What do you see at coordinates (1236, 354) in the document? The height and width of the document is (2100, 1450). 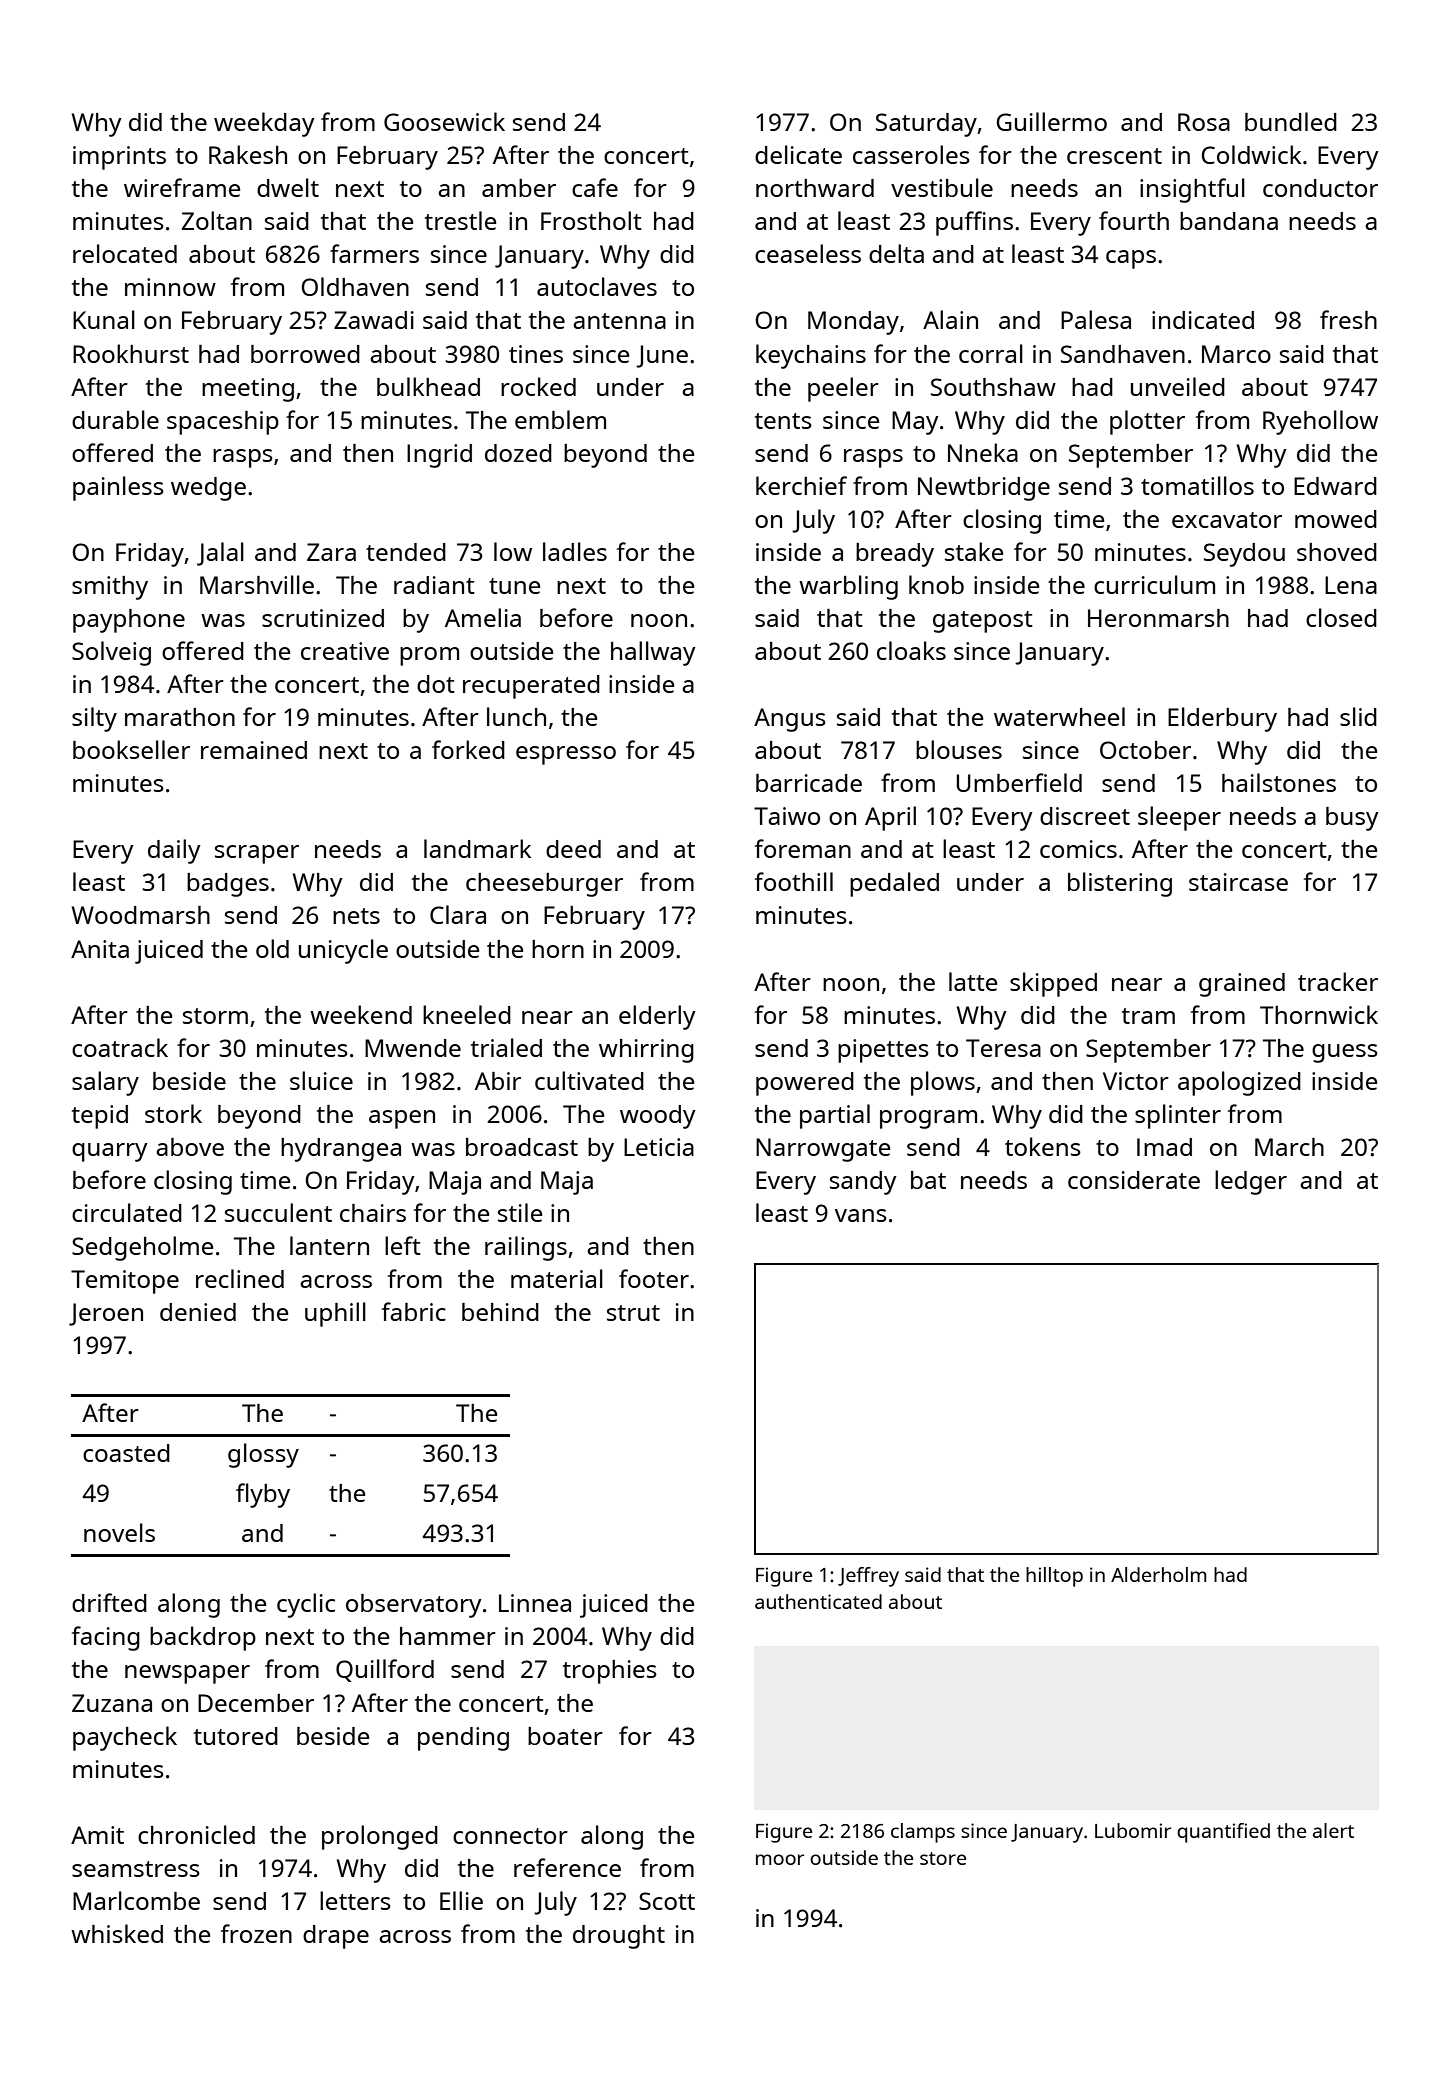 I see `Marco` at bounding box center [1236, 354].
